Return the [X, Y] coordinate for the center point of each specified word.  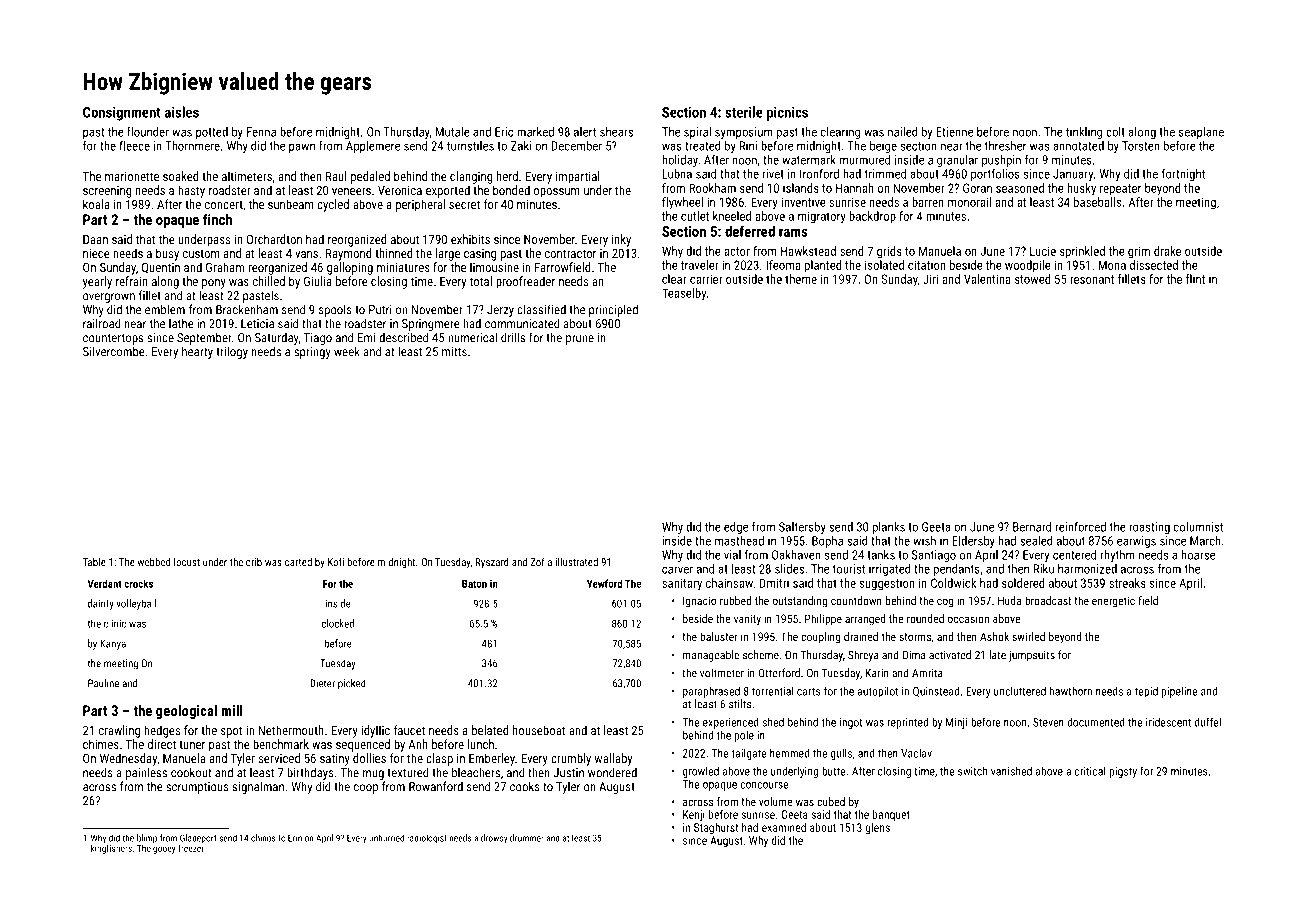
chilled [269, 281]
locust [187, 562]
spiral [697, 133]
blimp [147, 839]
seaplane [1201, 133]
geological [186, 712]
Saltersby [802, 528]
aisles [182, 112]
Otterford [779, 673]
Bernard [1032, 527]
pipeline [1180, 692]
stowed [1033, 279]
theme [801, 279]
